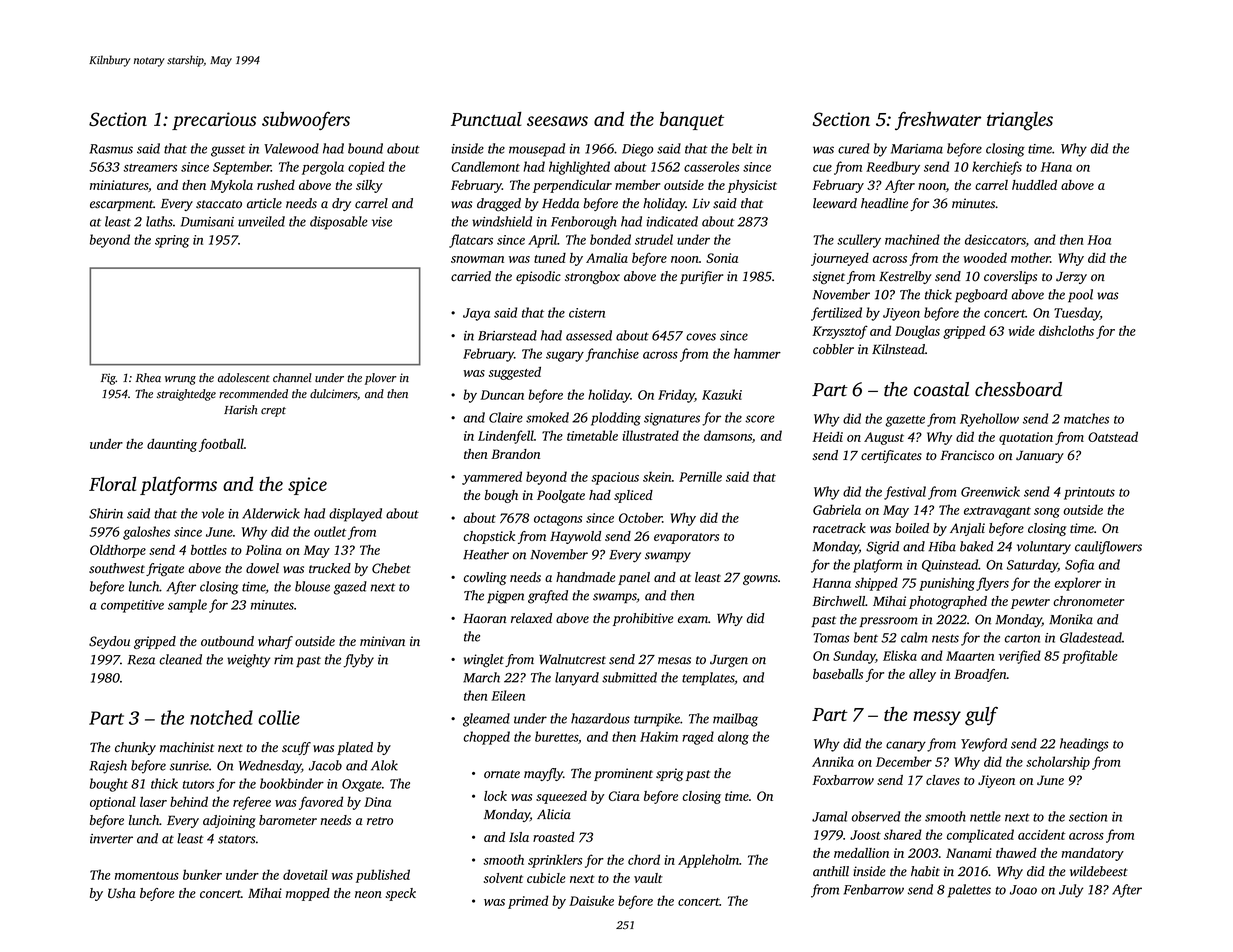 This document has height=952, width=1233. What do you see at coordinates (338, 223) in the document?
I see `disposable` at bounding box center [338, 223].
